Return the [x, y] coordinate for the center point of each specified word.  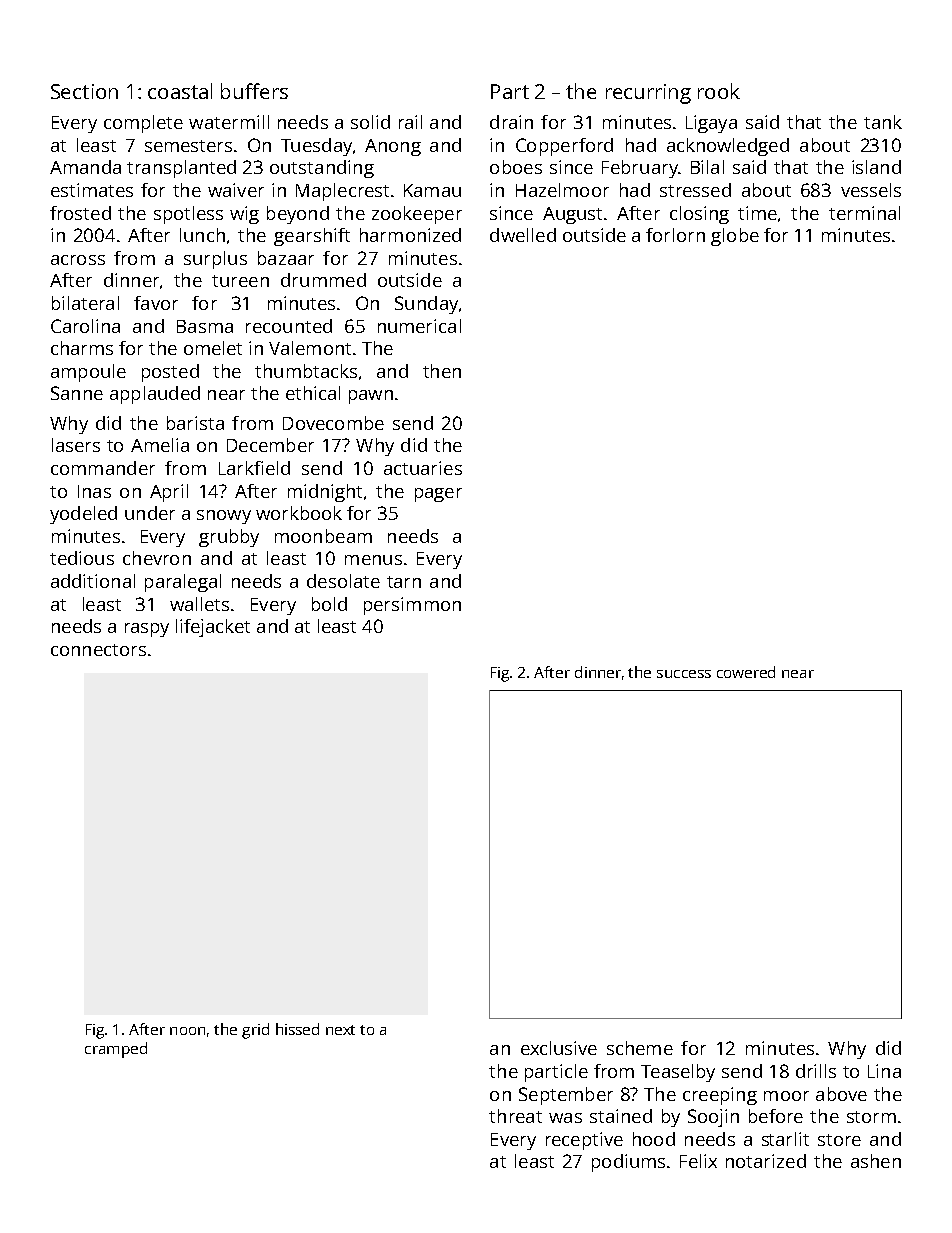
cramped [116, 1050]
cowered [746, 672]
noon [187, 1031]
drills [816, 1071]
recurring [648, 94]
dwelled [523, 235]
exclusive [559, 1048]
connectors [98, 650]
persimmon [412, 606]
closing [699, 215]
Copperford [564, 147]
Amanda [85, 167]
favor [156, 303]
